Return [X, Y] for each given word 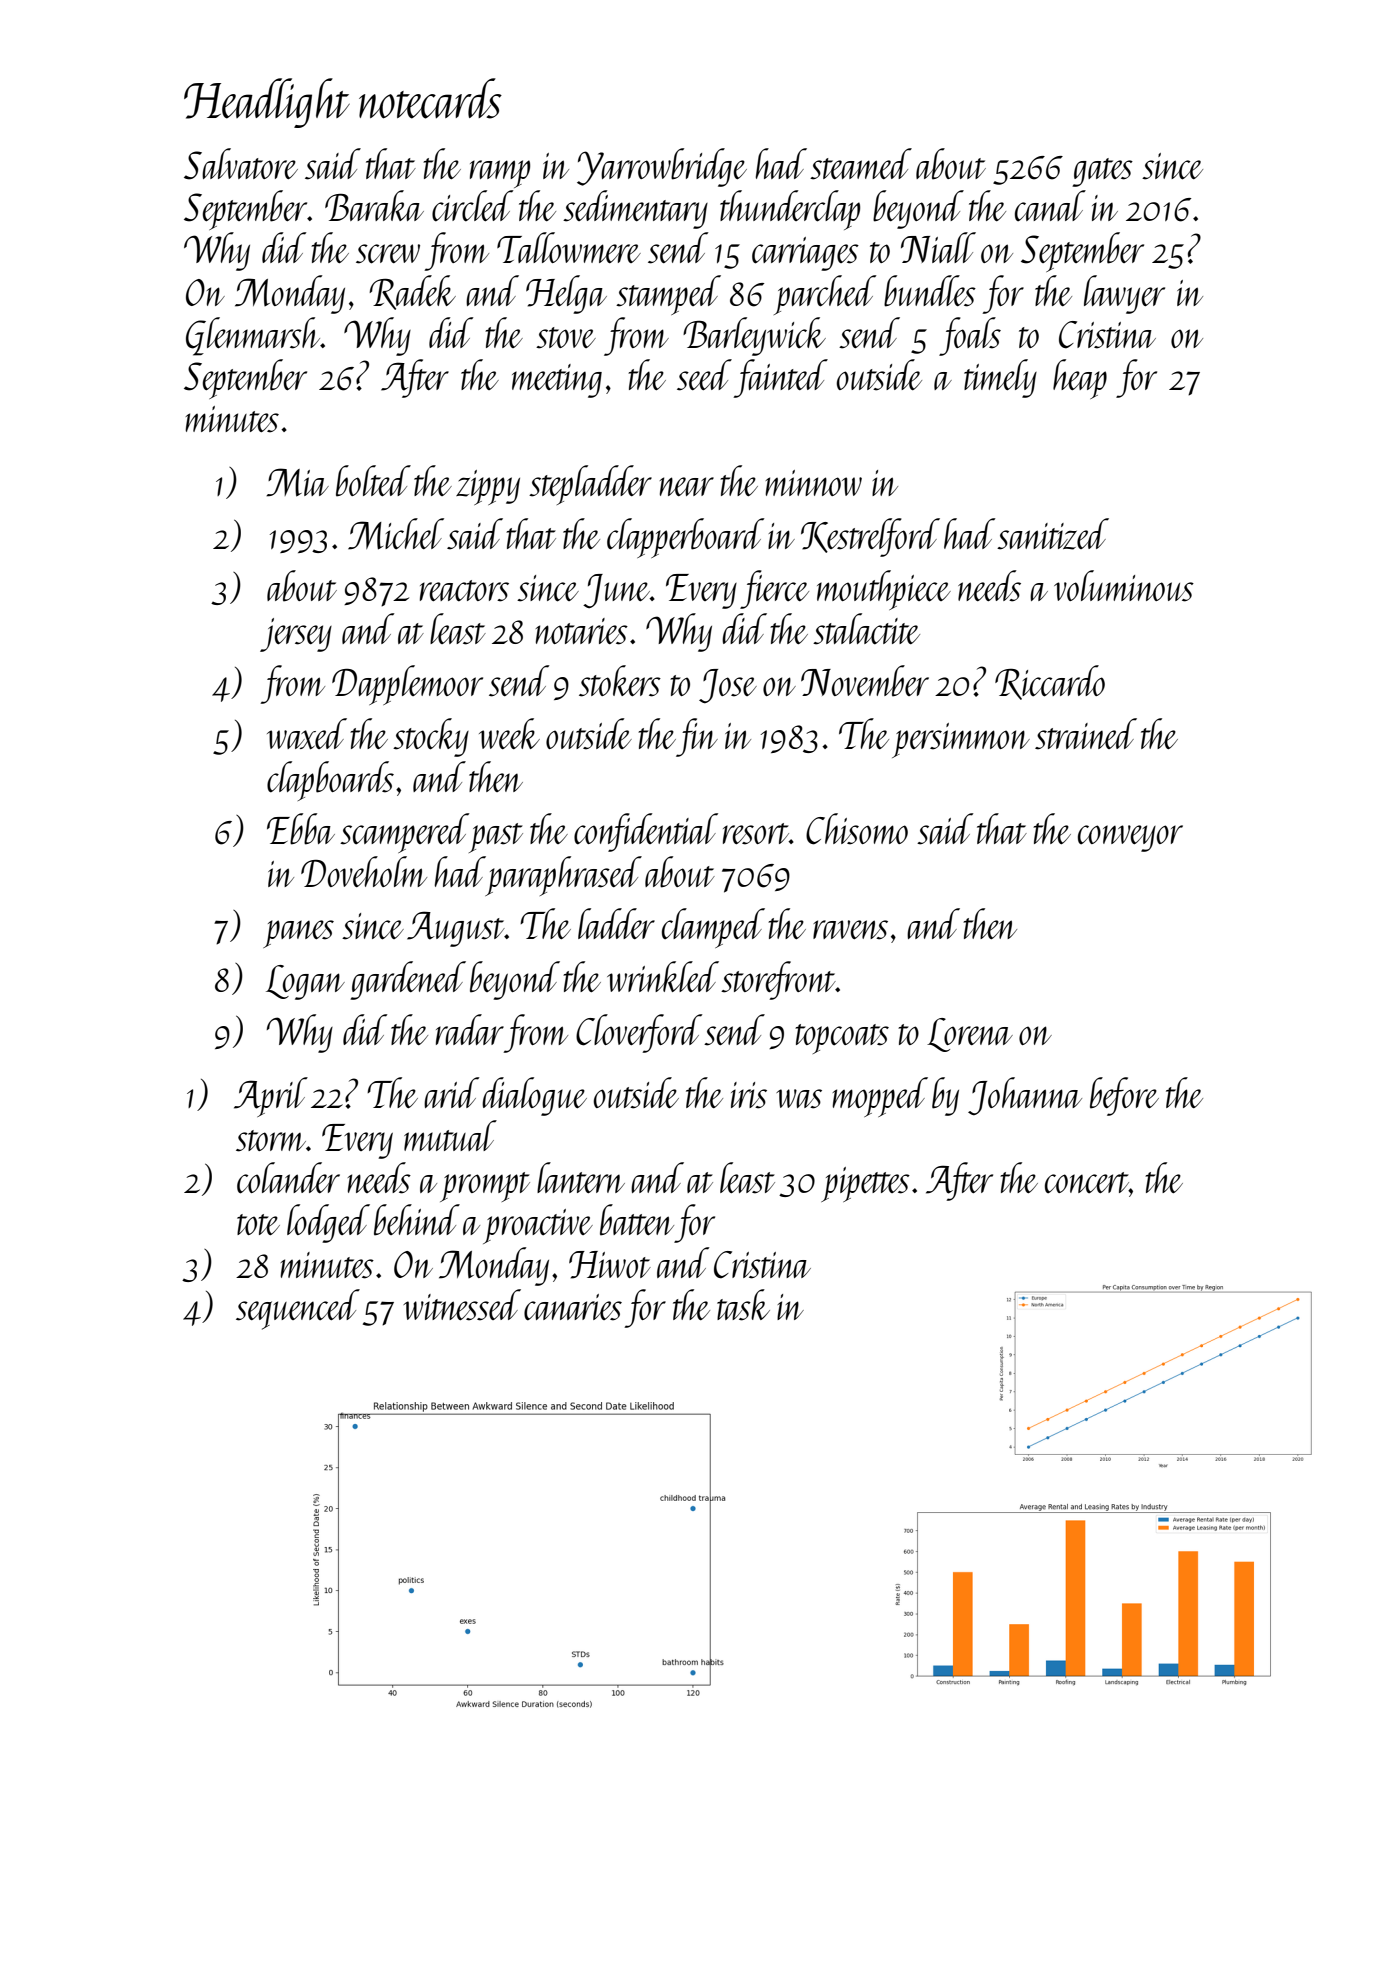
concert [1087, 1182]
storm [271, 1141]
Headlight [267, 103]
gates [1102, 172]
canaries [573, 1307]
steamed [861, 164]
